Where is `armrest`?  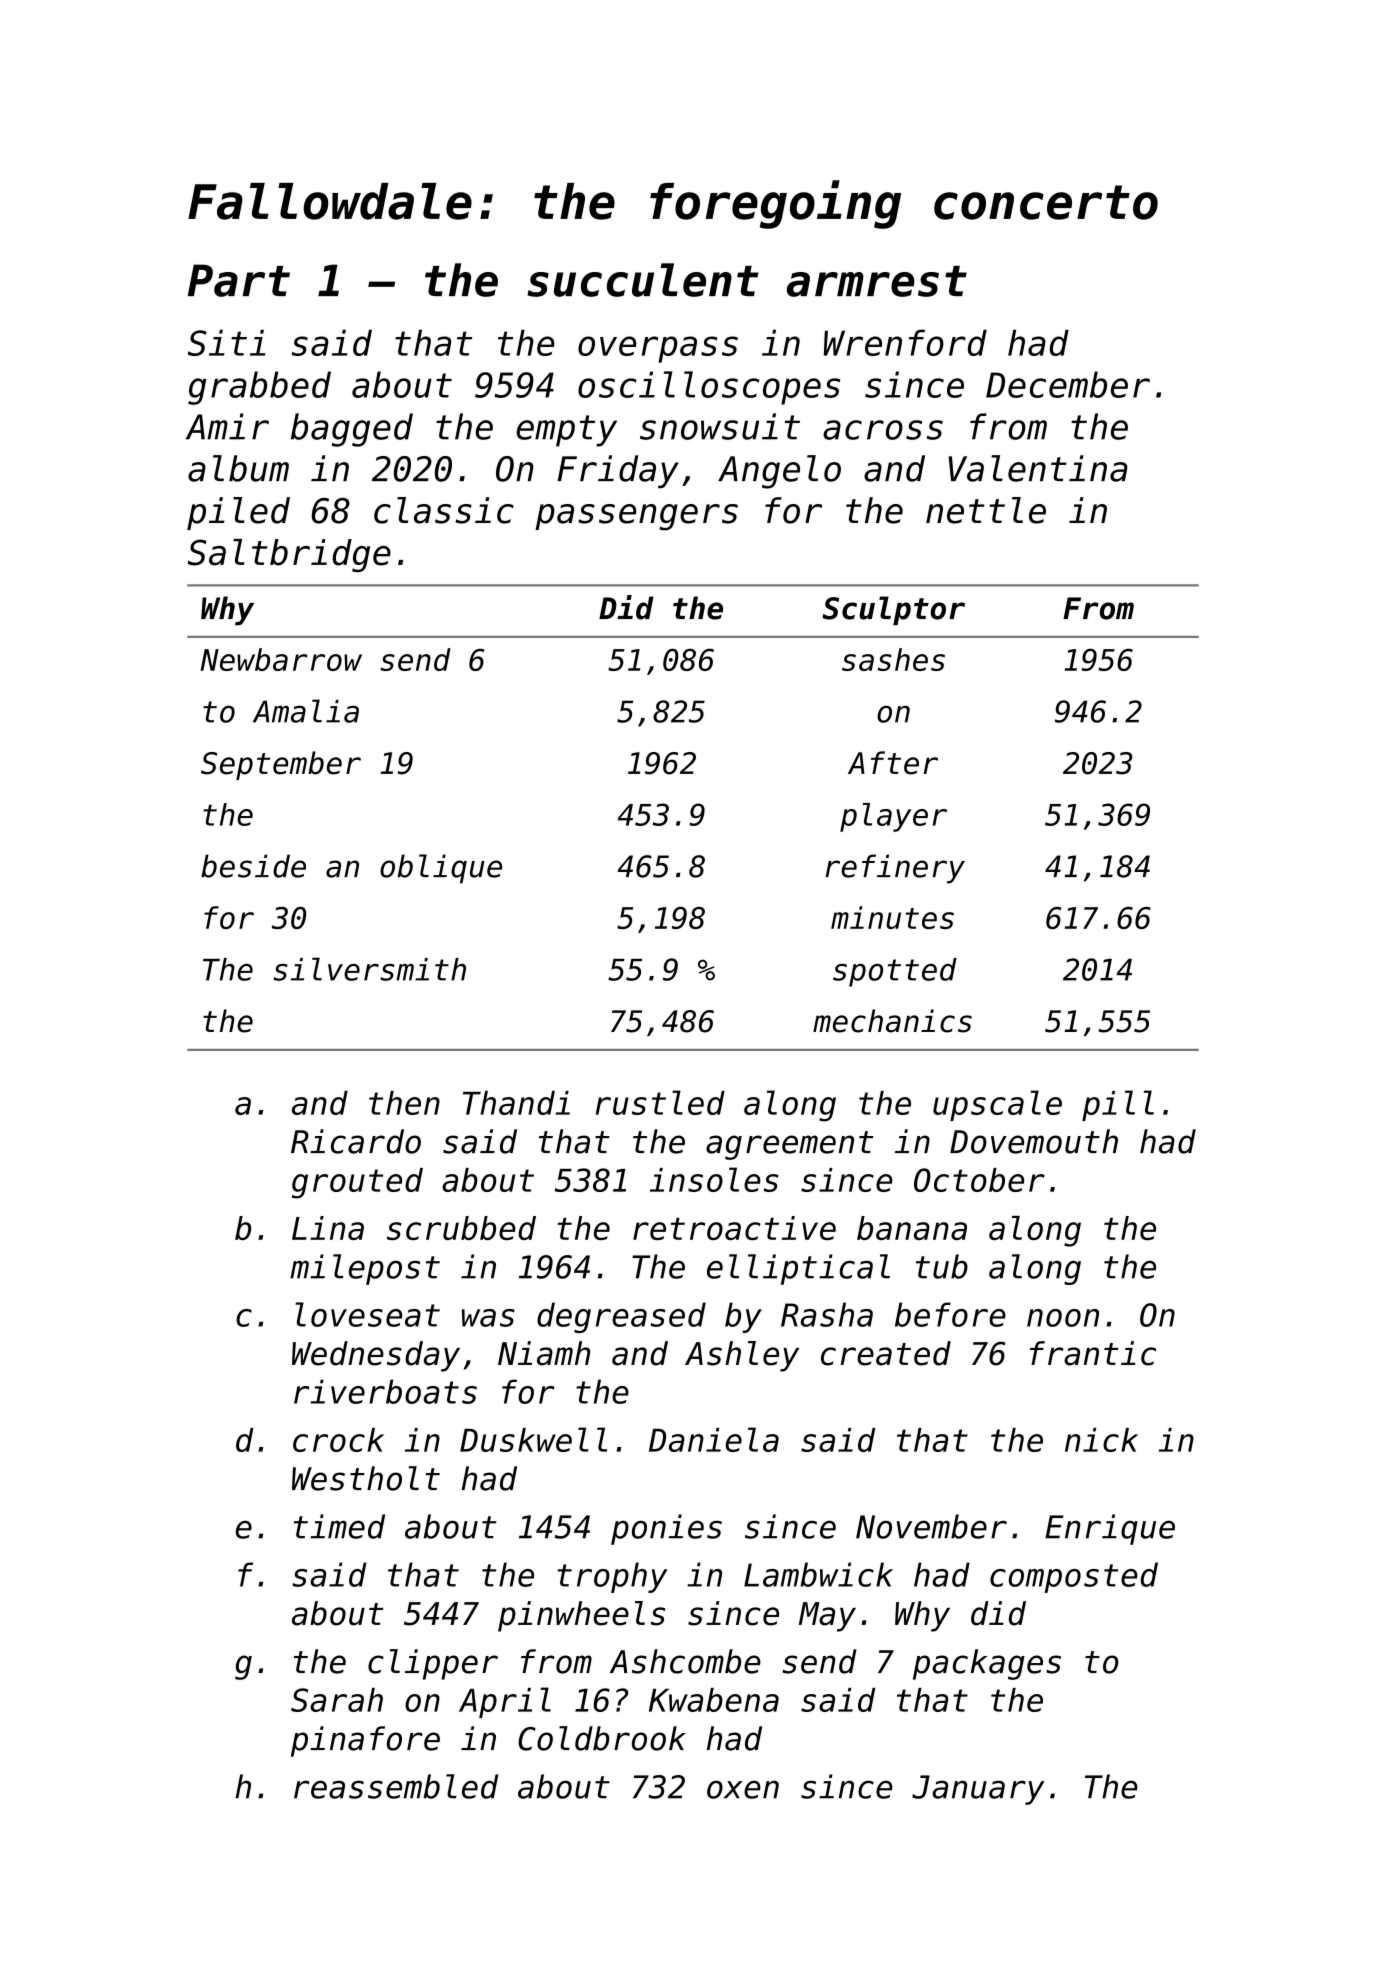 armrest is located at coordinates (877, 281).
